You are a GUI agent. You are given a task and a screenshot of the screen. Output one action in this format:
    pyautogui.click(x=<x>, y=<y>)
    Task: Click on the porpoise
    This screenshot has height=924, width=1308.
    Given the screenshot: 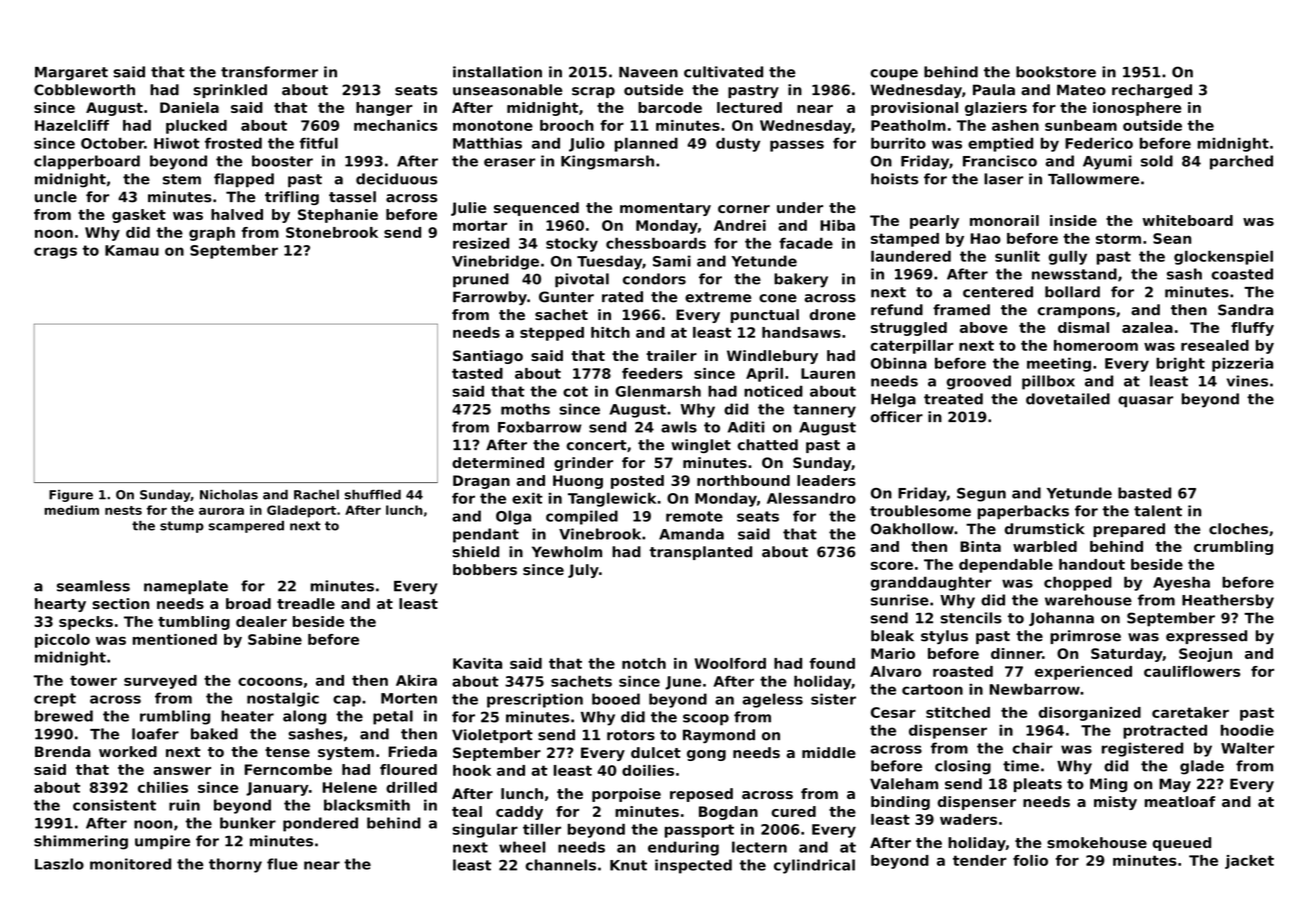 What is the action you would take?
    pyautogui.click(x=626, y=795)
